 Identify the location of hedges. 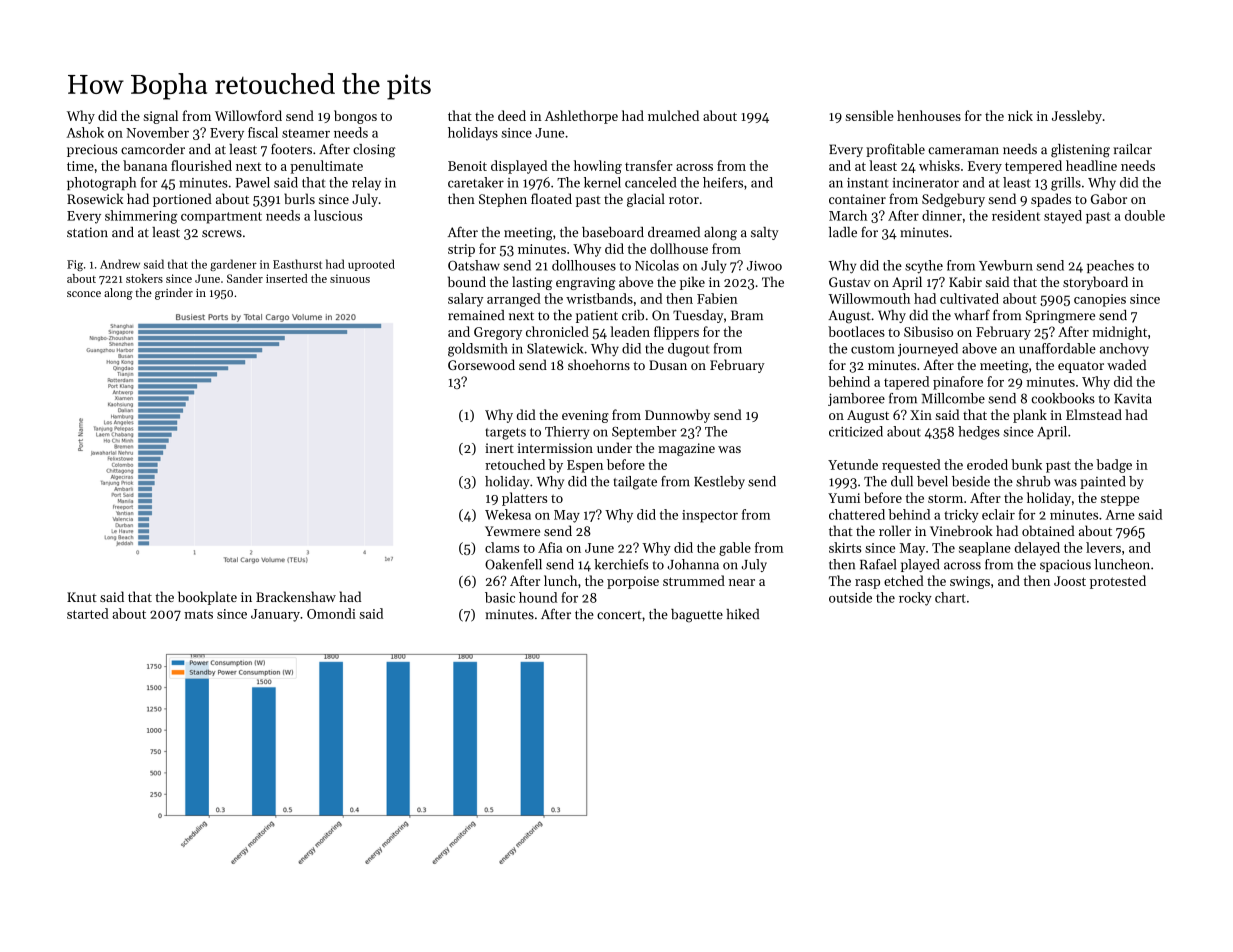
(979, 433).
